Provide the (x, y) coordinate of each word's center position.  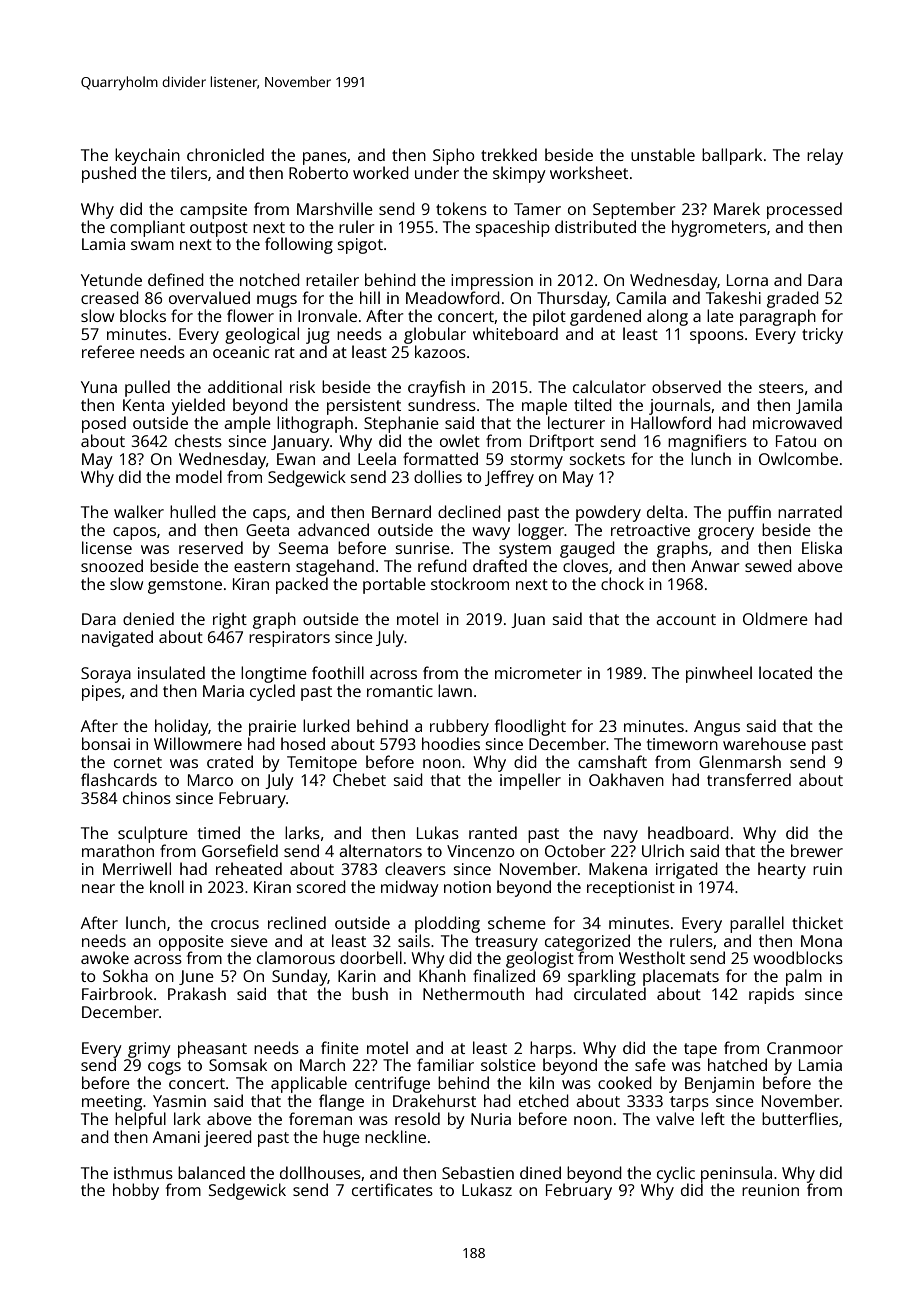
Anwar (715, 566)
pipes (101, 693)
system (525, 550)
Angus (717, 728)
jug (318, 336)
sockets (597, 458)
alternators (380, 850)
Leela (377, 458)
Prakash (197, 993)
